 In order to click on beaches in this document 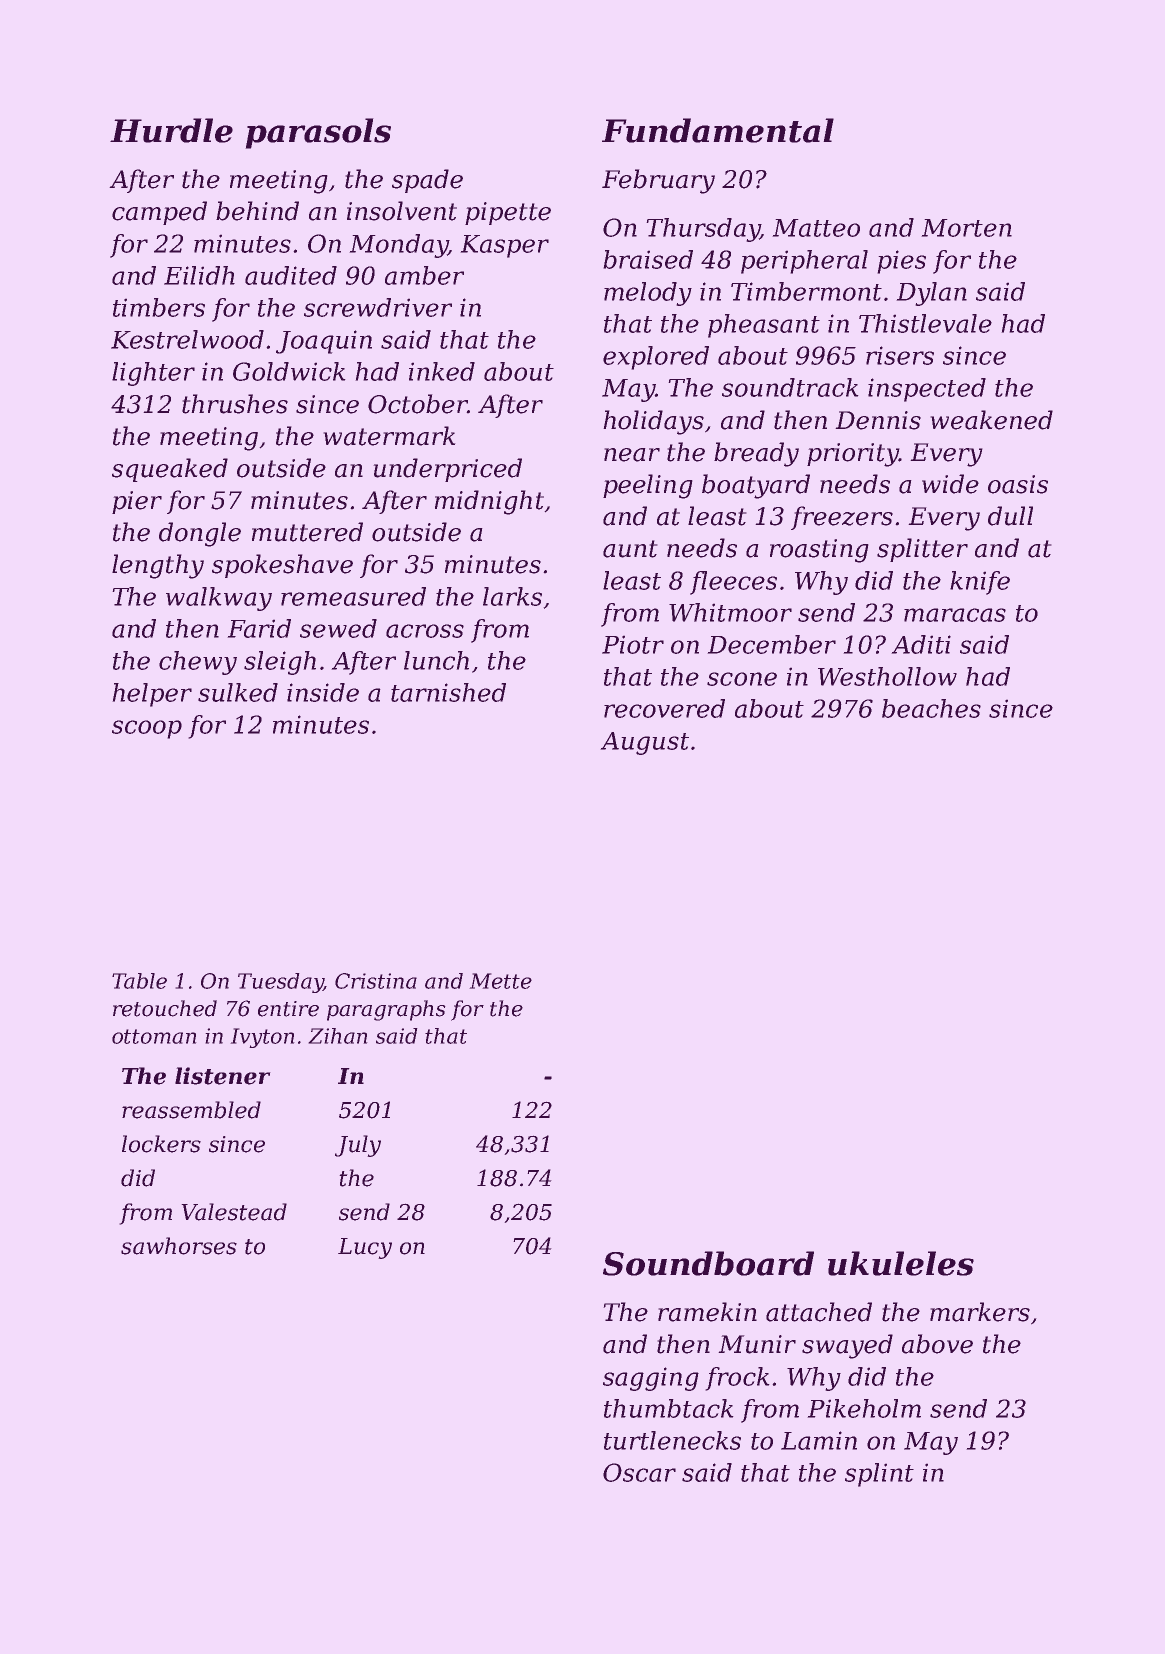, I will do `click(931, 708)`.
